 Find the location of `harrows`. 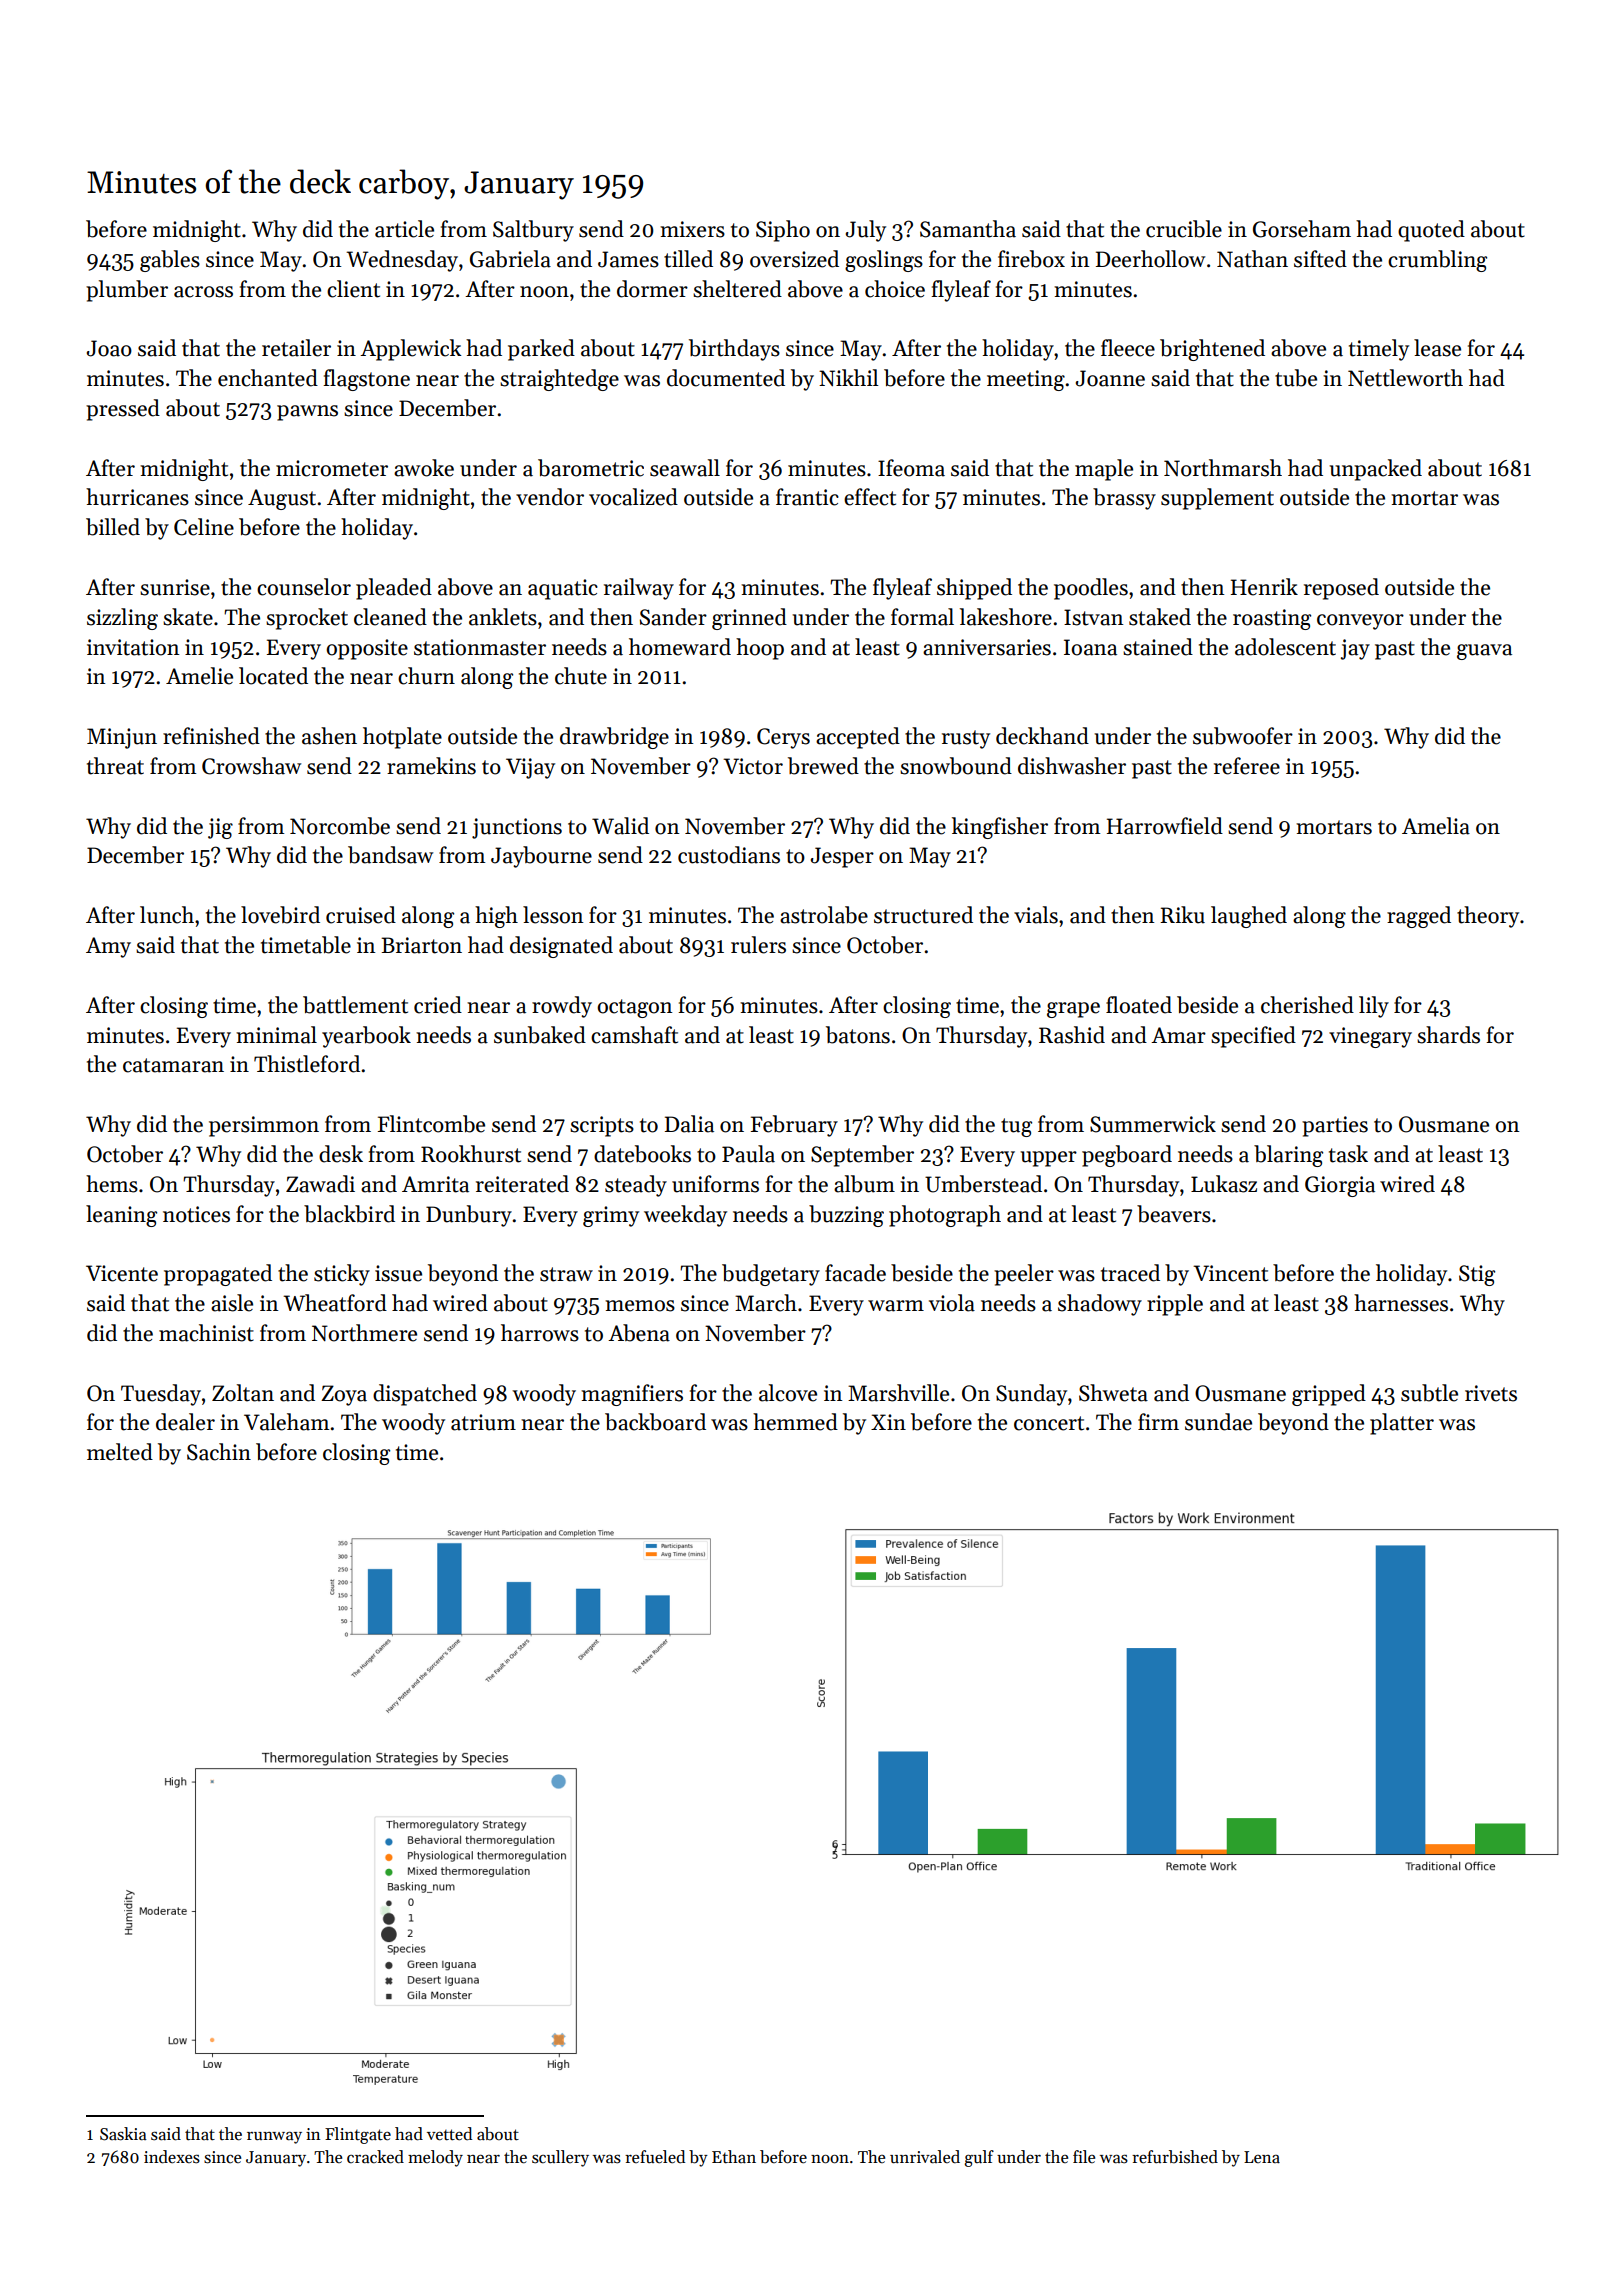

harrows is located at coordinates (540, 1333).
